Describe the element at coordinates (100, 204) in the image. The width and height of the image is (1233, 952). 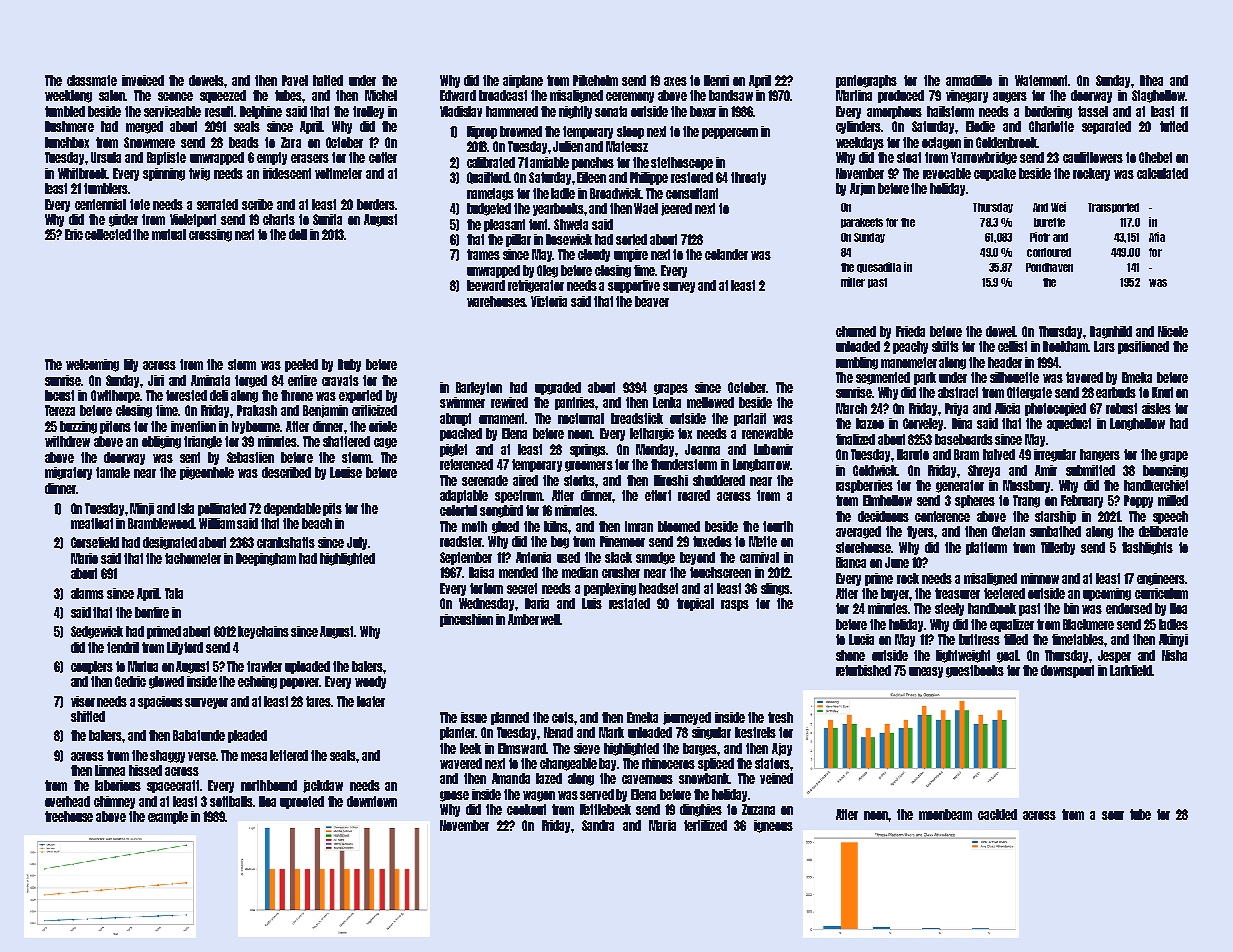
I see `centennial` at that location.
